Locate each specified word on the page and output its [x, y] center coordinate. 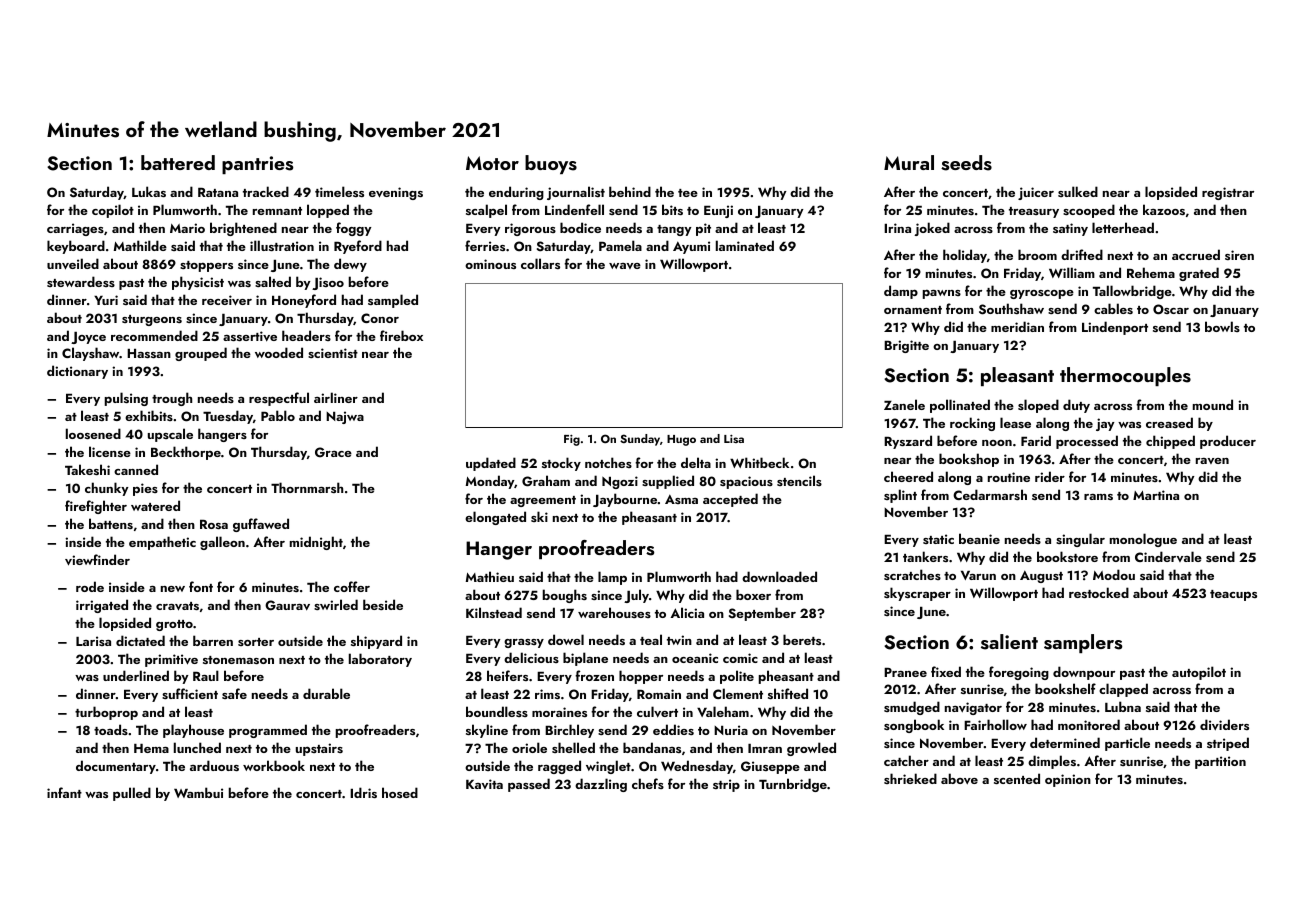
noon [997, 443]
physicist [198, 283]
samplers [1083, 643]
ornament [913, 310]
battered [178, 162]
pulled [132, 794]
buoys [551, 164]
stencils [799, 480]
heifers [507, 675]
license [110, 451]
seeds [966, 163]
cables [1113, 308]
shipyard [376, 642]
